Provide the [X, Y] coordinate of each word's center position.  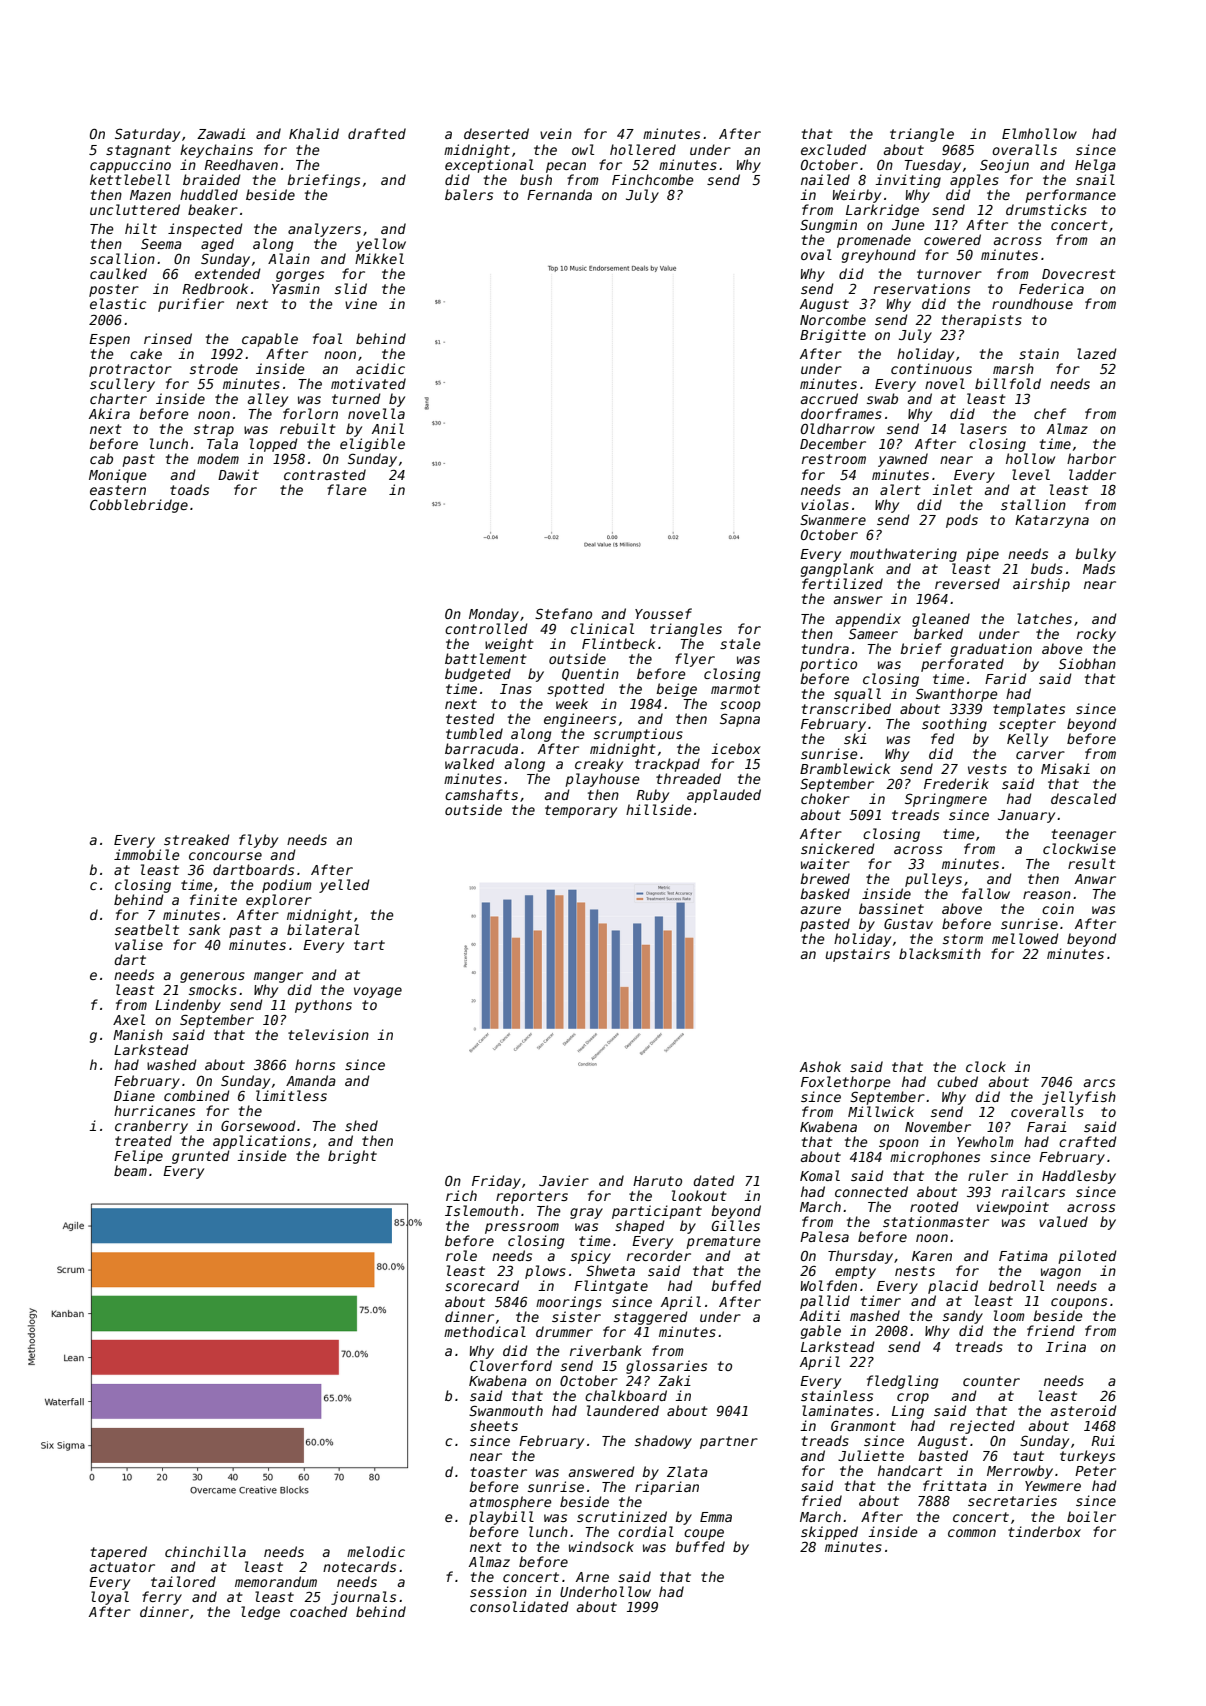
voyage [378, 992]
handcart [910, 1470]
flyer [695, 660]
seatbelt [147, 929]
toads [189, 489]
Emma [716, 1517]
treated [143, 1140]
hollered [643, 149]
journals [363, 1598]
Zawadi [221, 133]
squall [857, 695]
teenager [1084, 835]
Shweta [610, 1270]
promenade [874, 241]
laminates [837, 1410]
